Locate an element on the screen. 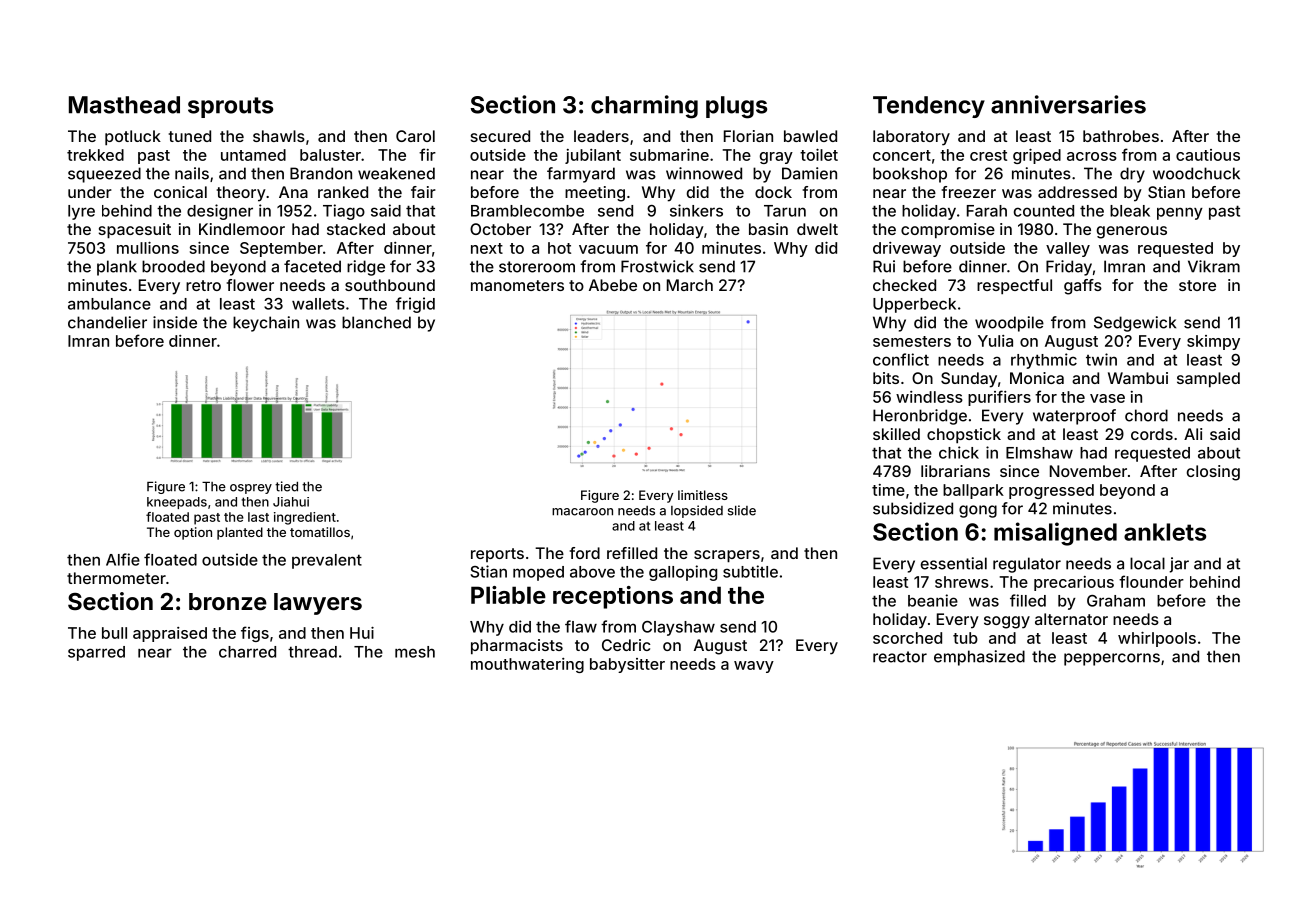  sparred is located at coordinates (96, 653).
